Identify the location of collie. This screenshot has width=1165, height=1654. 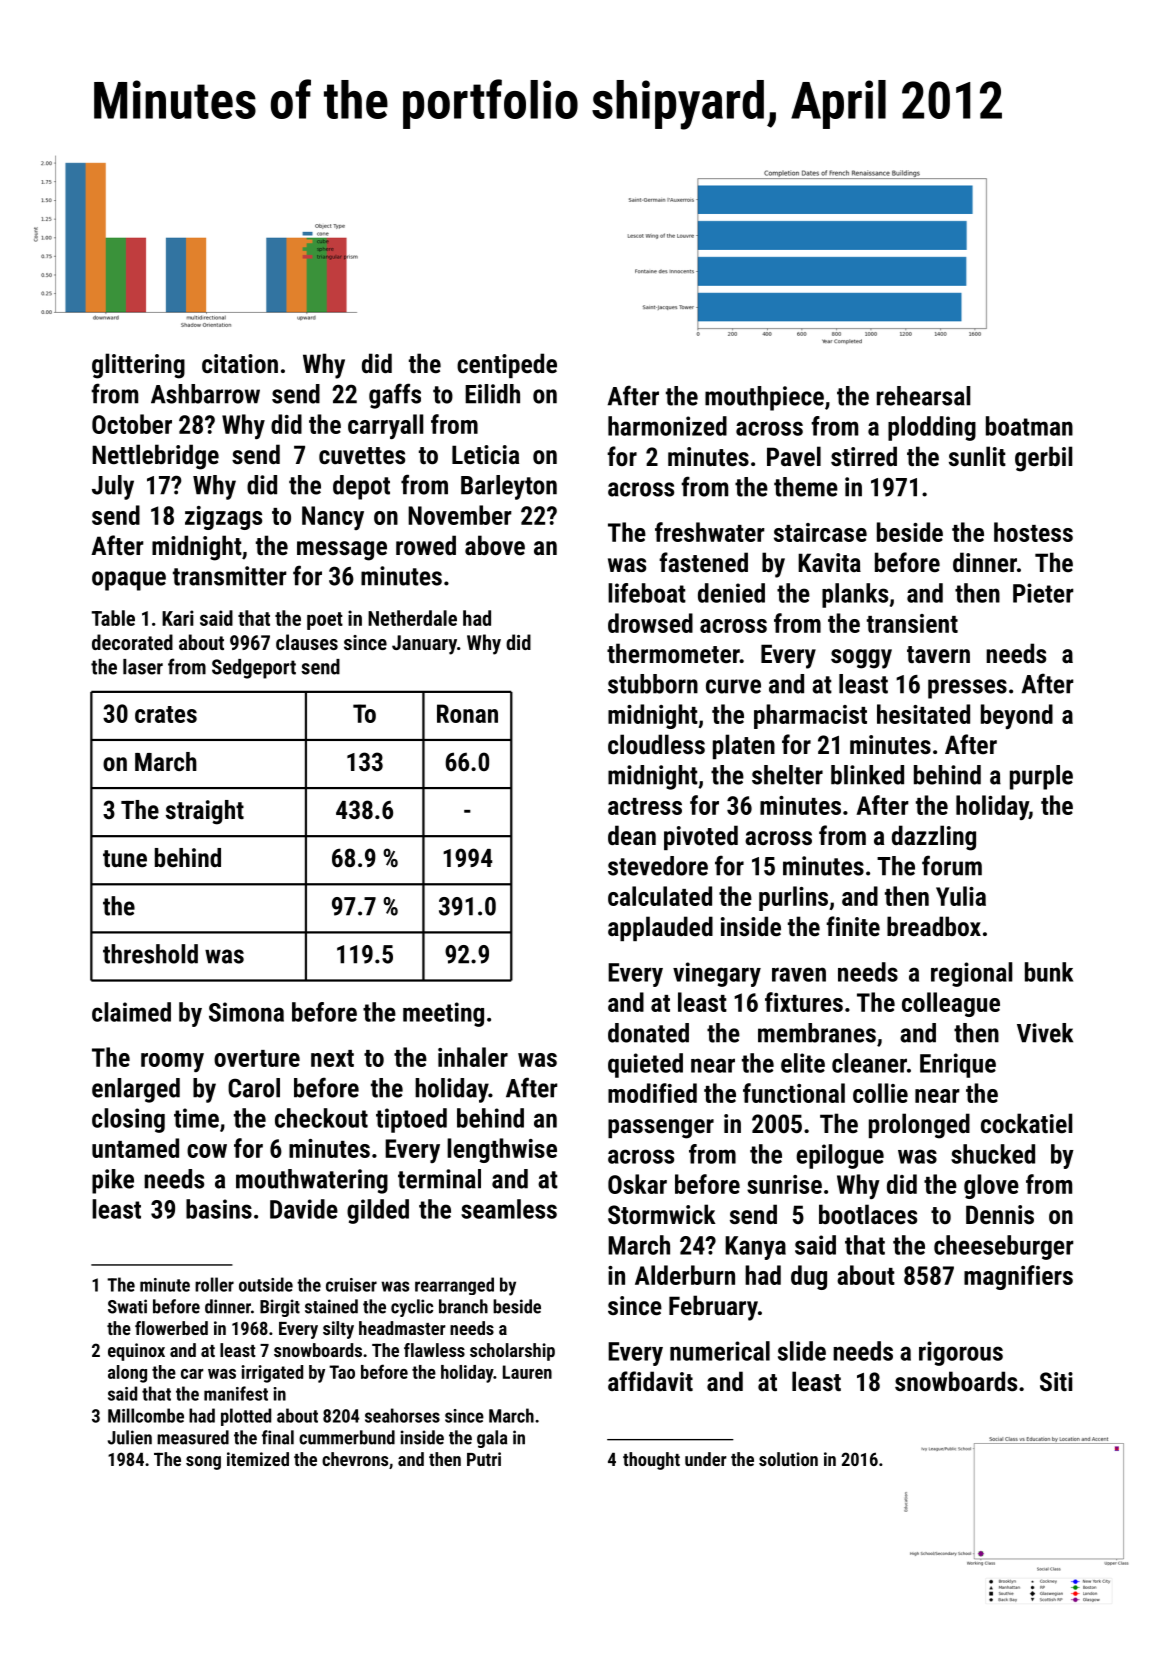
(880, 1093).
